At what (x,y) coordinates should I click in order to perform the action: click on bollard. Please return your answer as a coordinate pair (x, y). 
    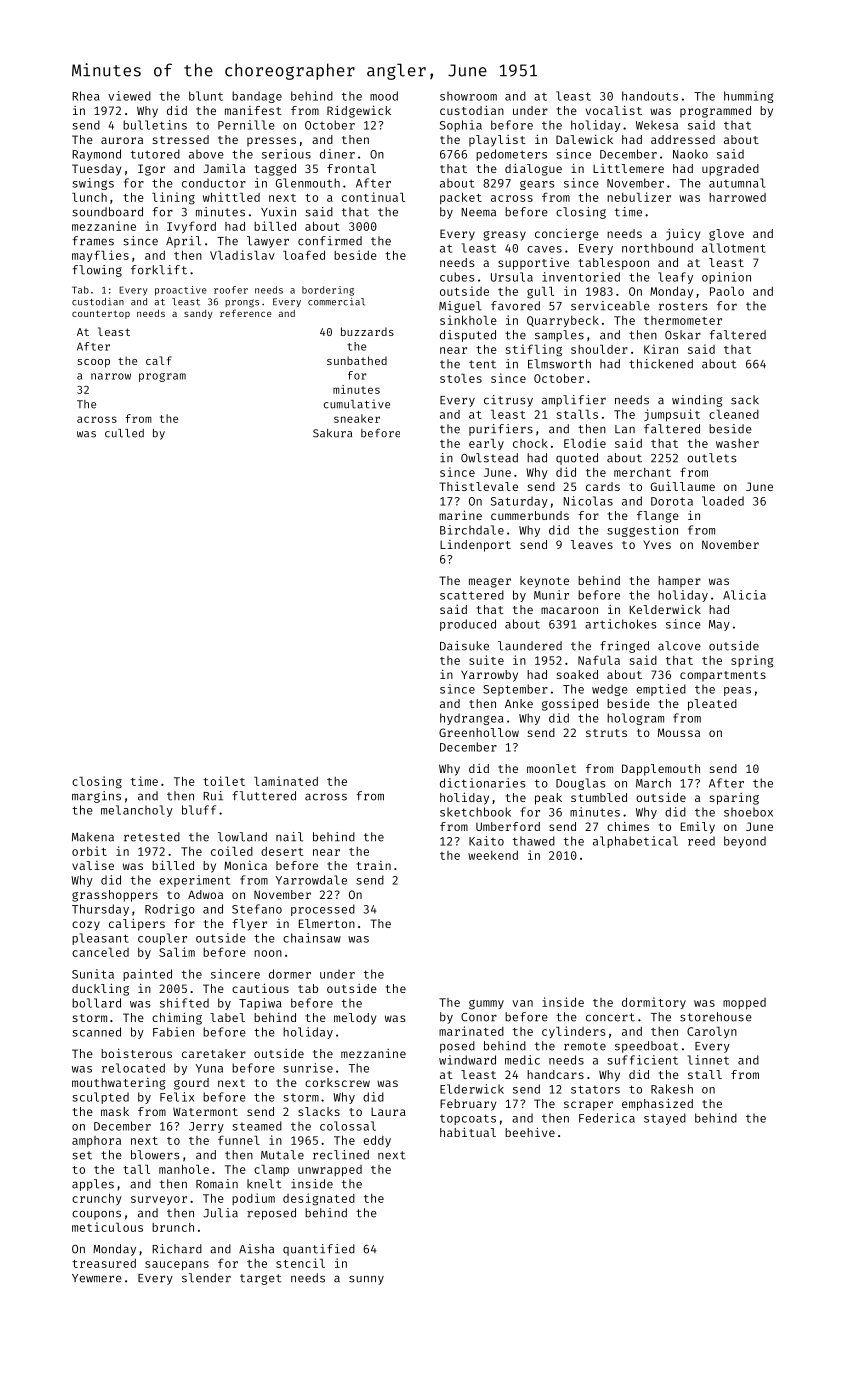
    Looking at the image, I should click on (96, 1003).
